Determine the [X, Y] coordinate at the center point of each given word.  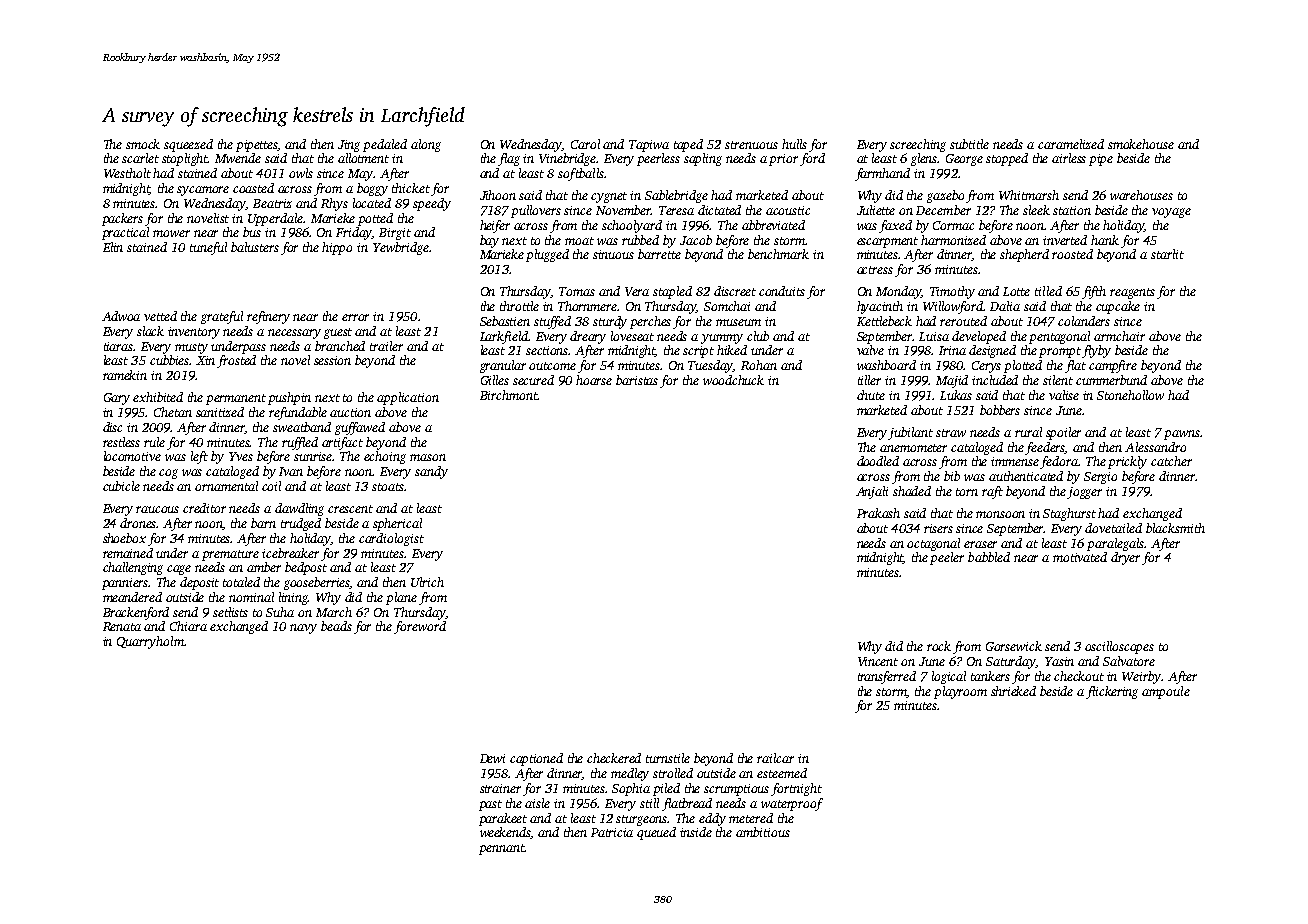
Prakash [878, 513]
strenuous [751, 145]
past [490, 805]
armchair [1119, 336]
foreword [420, 627]
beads [336, 626]
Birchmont [508, 395]
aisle [537, 803]
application [408, 398]
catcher [1171, 461]
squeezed [188, 145]
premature [230, 555]
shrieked [1013, 691]
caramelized [1071, 144]
